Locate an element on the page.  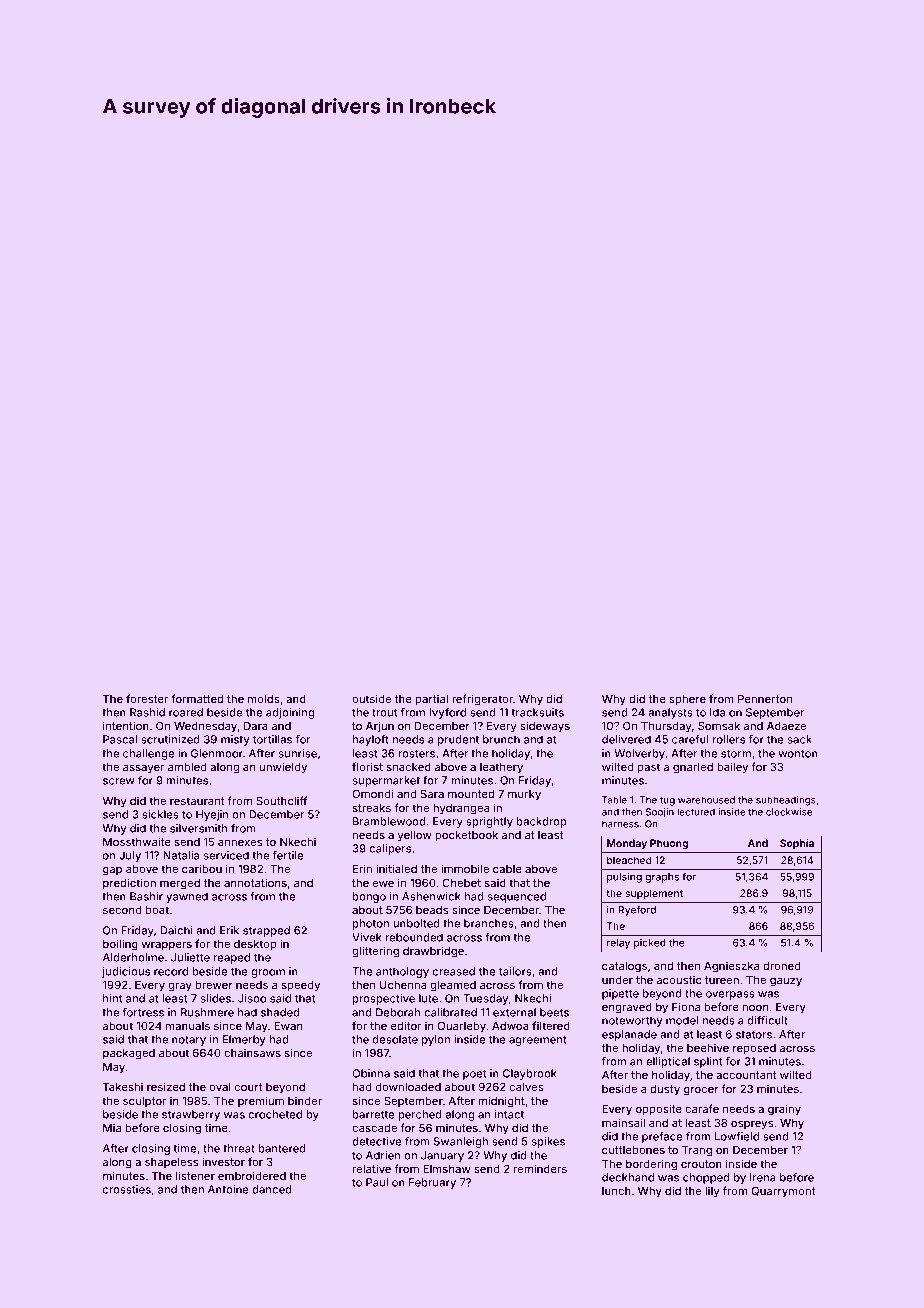
murky is located at coordinates (524, 795).
